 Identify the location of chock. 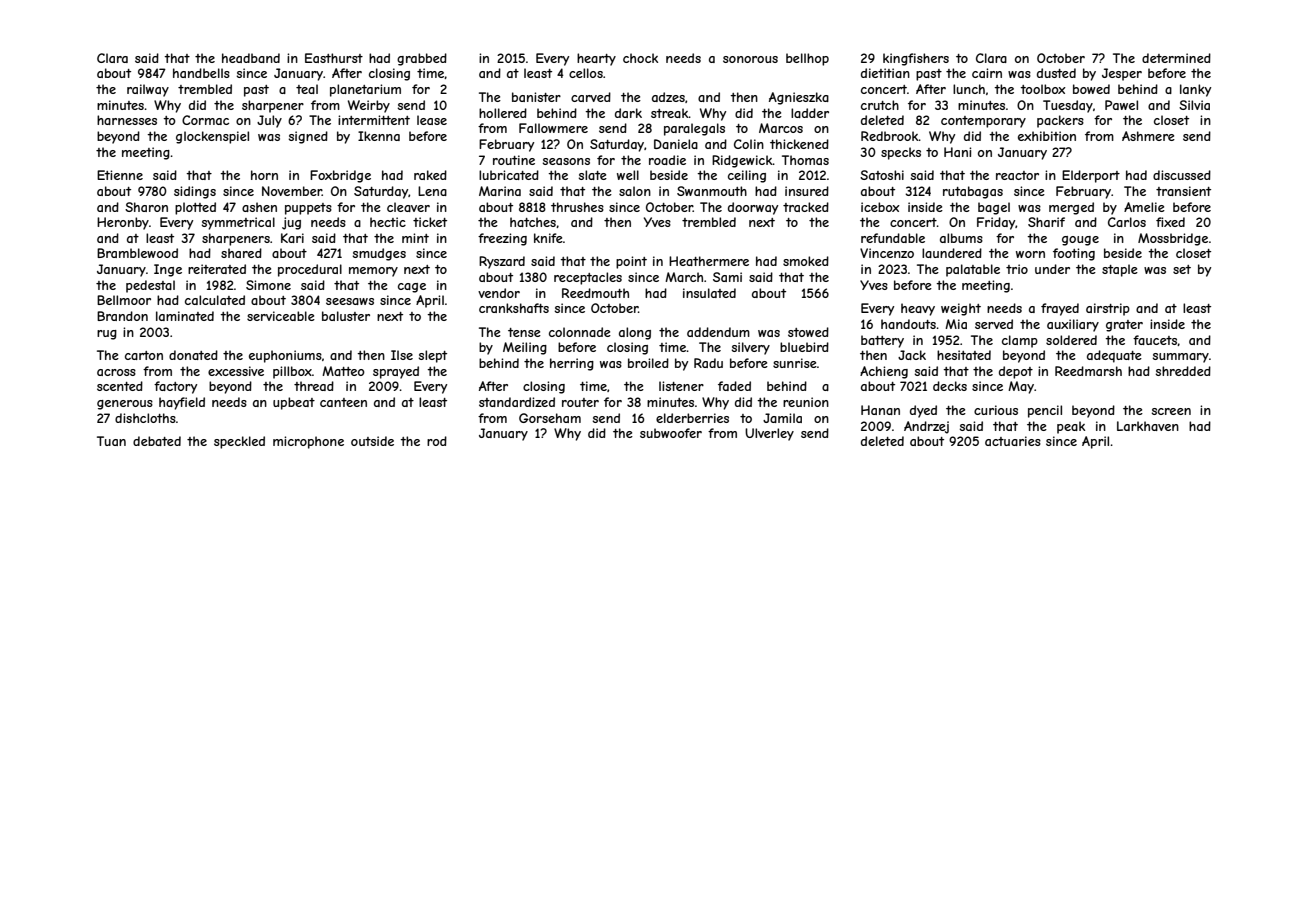
(640, 58).
